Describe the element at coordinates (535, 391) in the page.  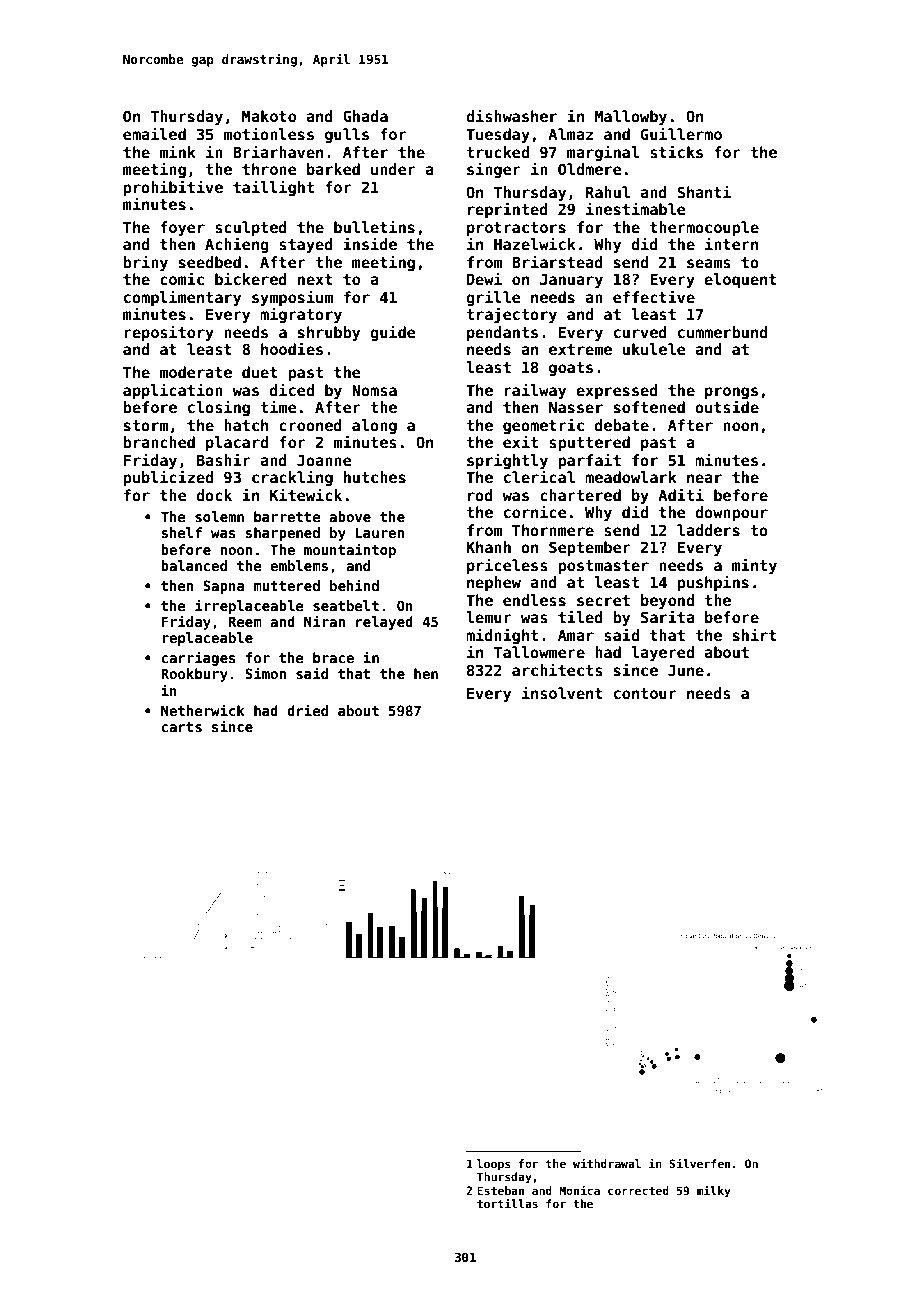
I see `railway` at that location.
